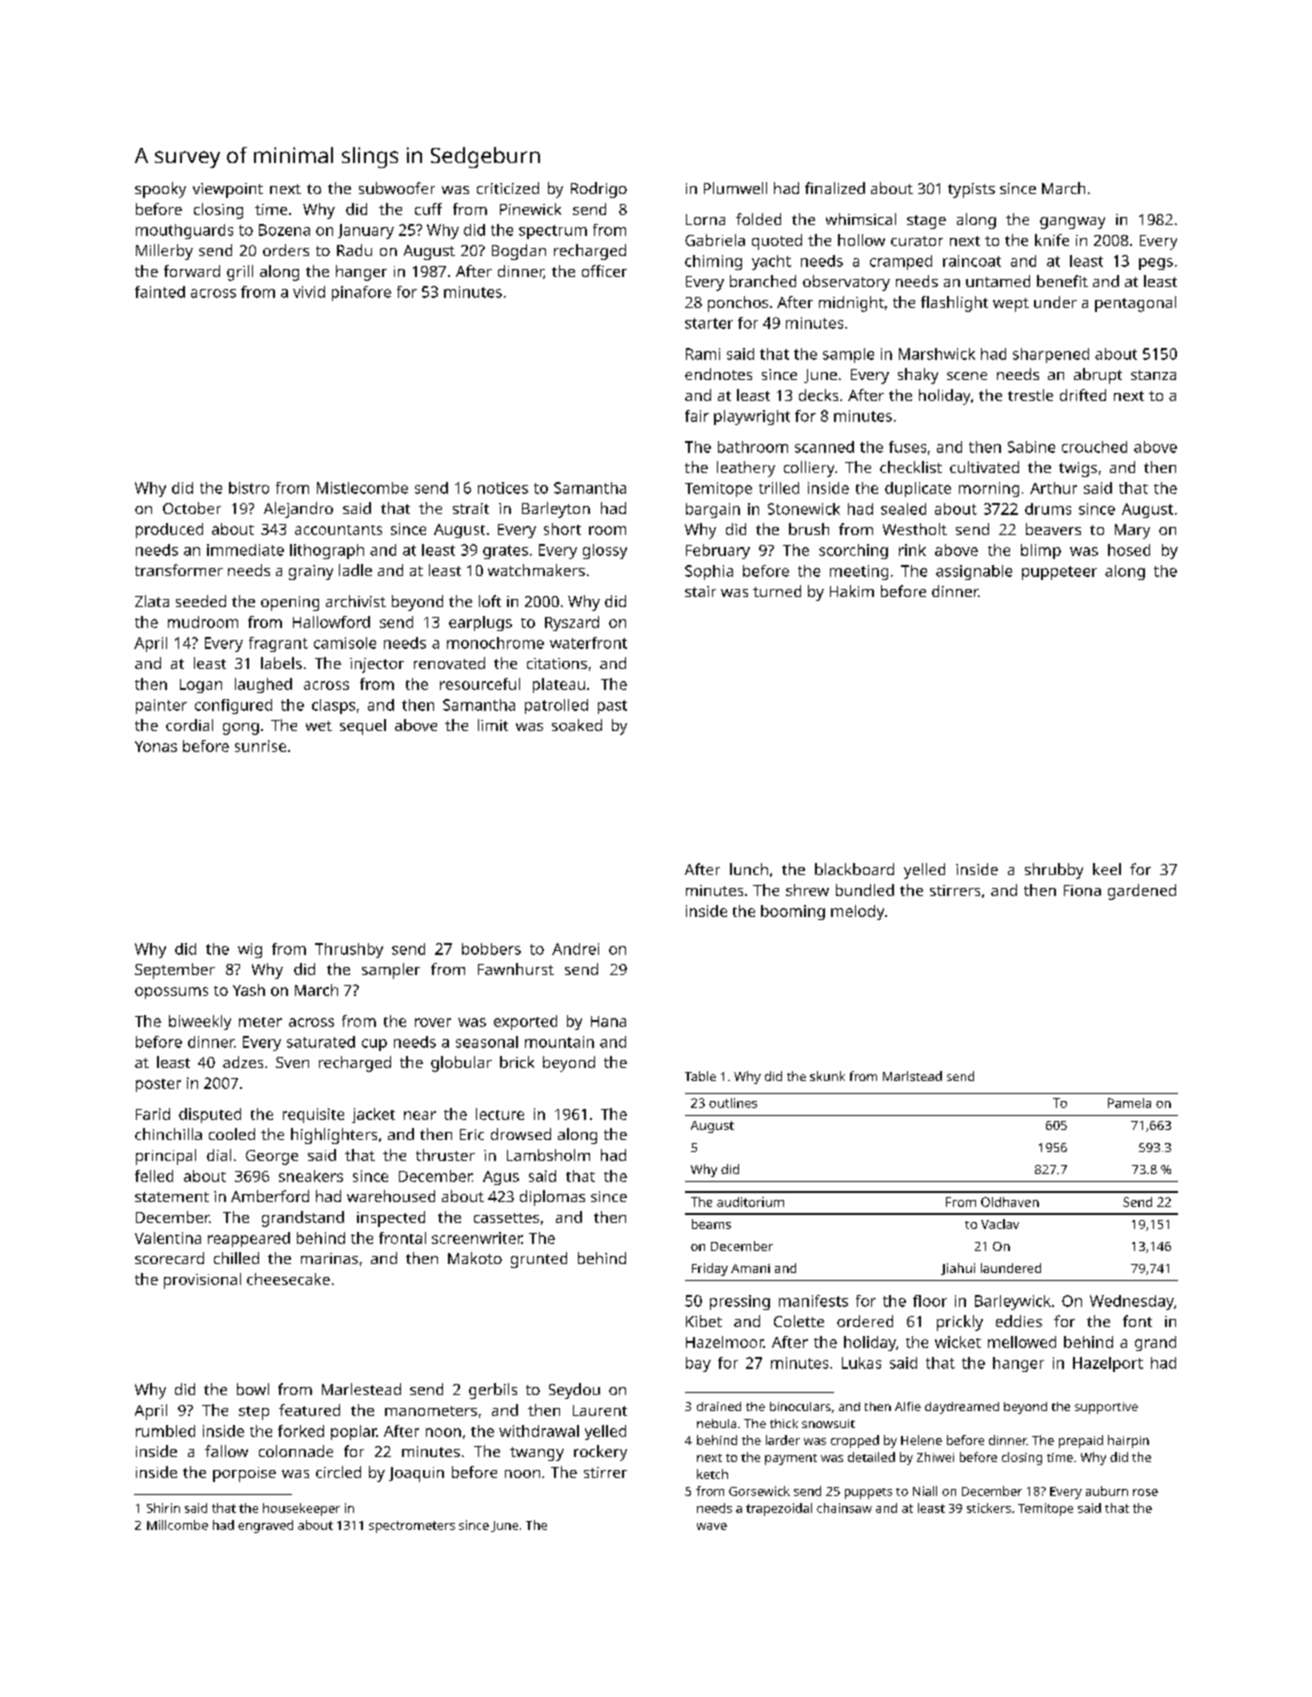 This page has width=1312, height=1697. Describe the element at coordinates (989, 1508) in the page. I see `stickers` at that location.
